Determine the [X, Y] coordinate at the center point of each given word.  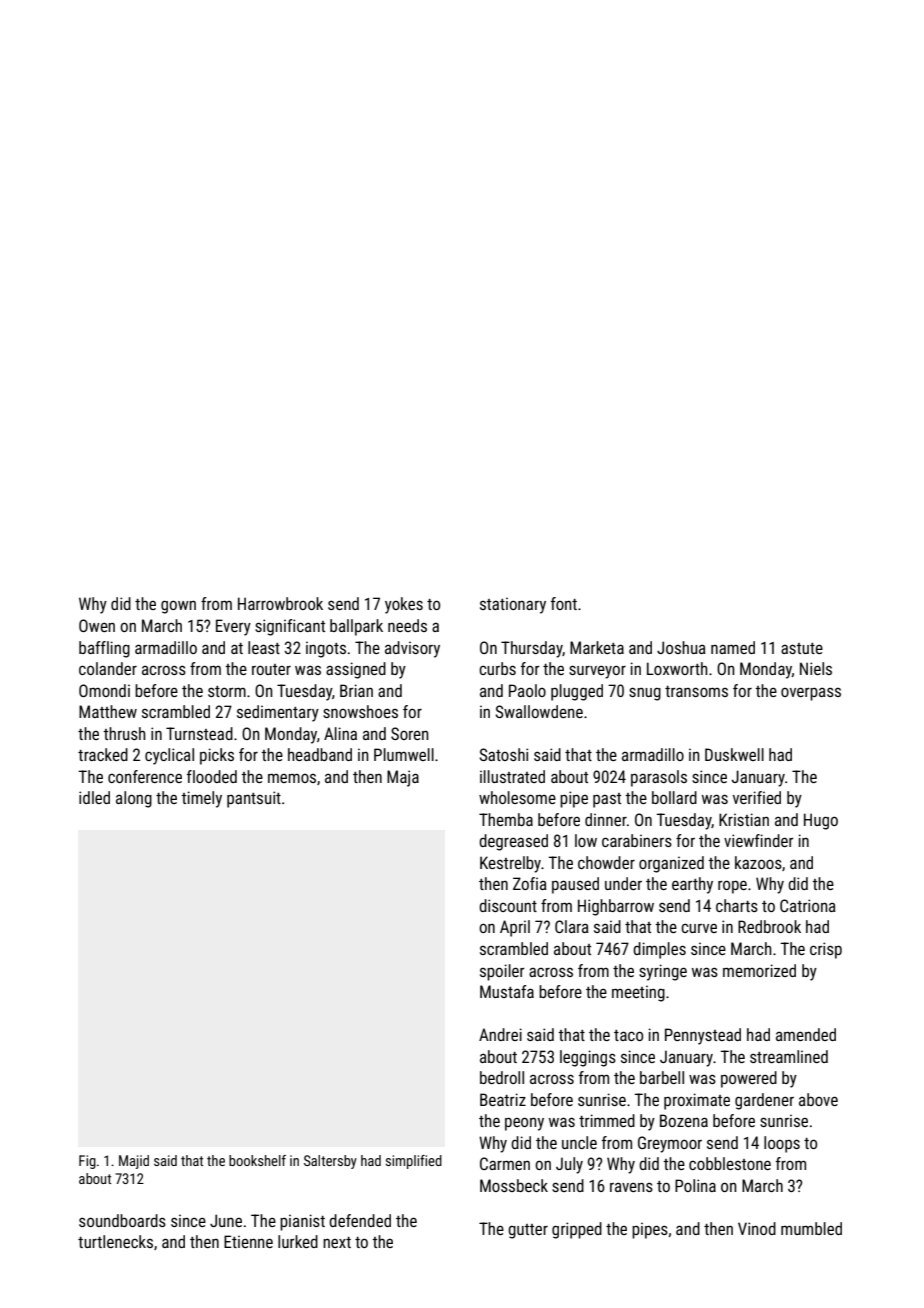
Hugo [821, 821]
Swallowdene [539, 711]
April [515, 928]
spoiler [502, 972]
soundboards [122, 1220]
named [733, 647]
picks [217, 756]
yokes [404, 605]
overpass [811, 694]
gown [178, 607]
